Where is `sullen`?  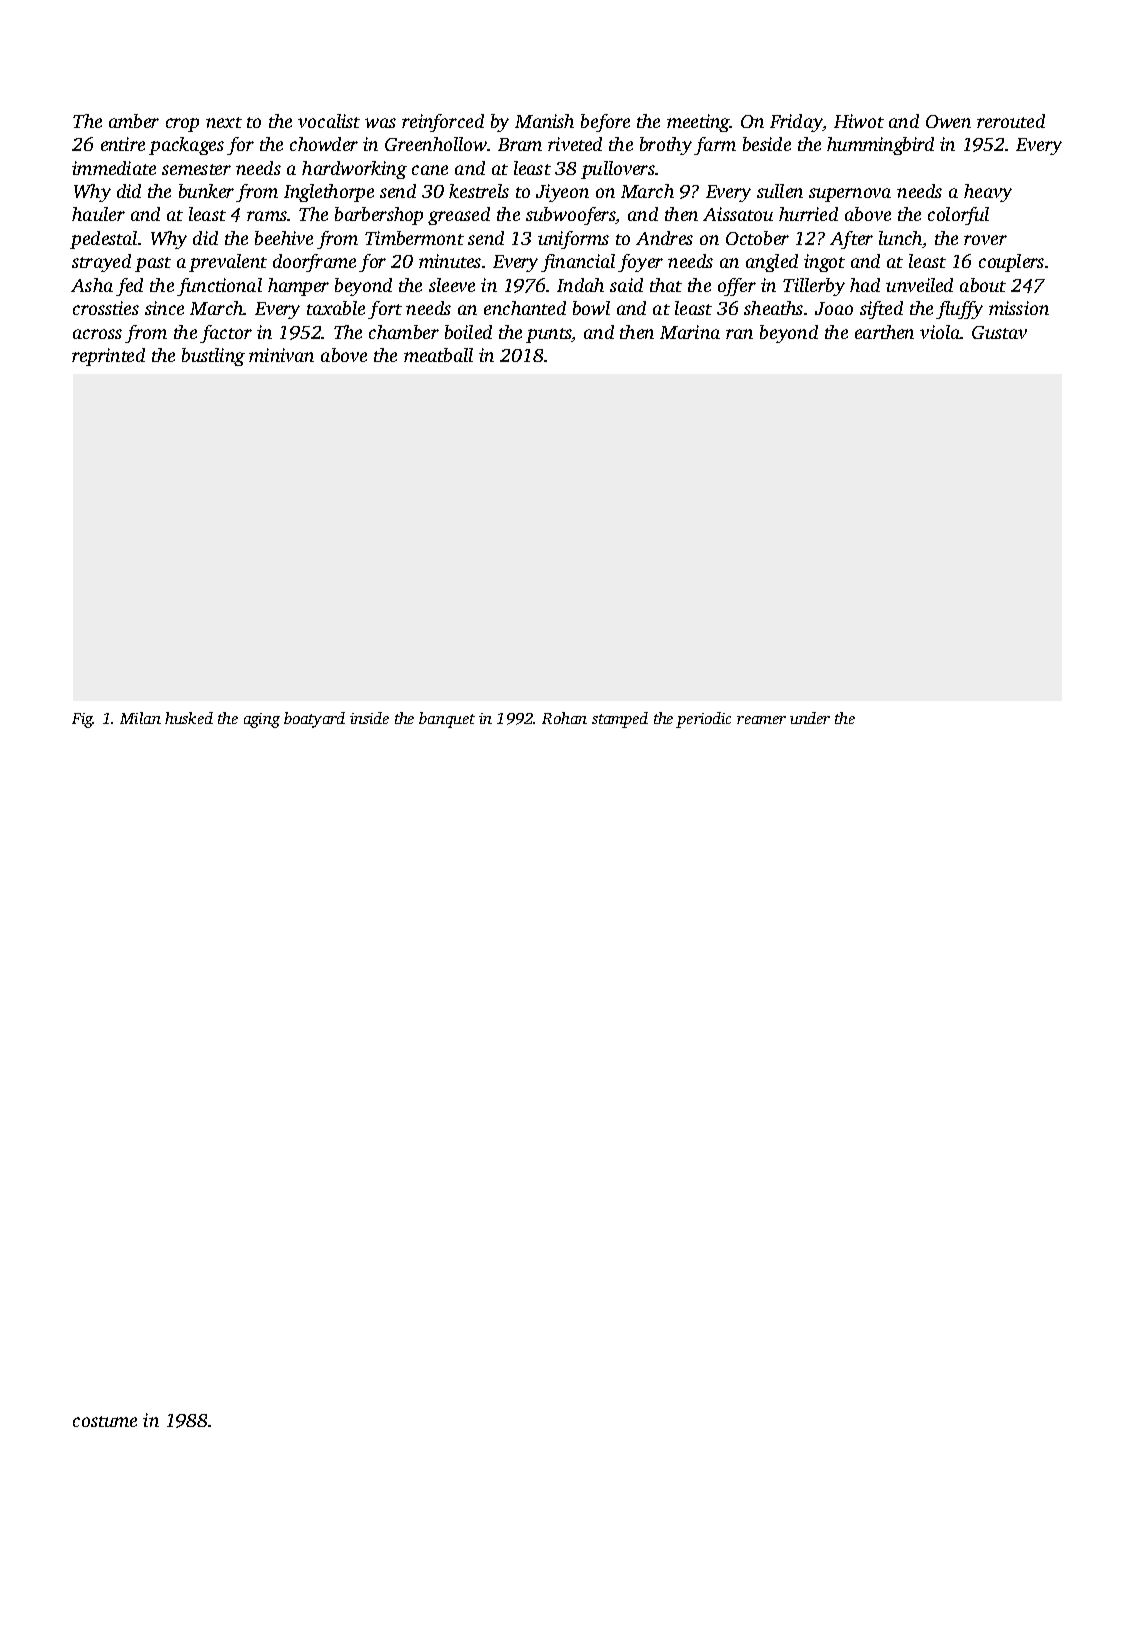
sullen is located at coordinates (780, 191).
